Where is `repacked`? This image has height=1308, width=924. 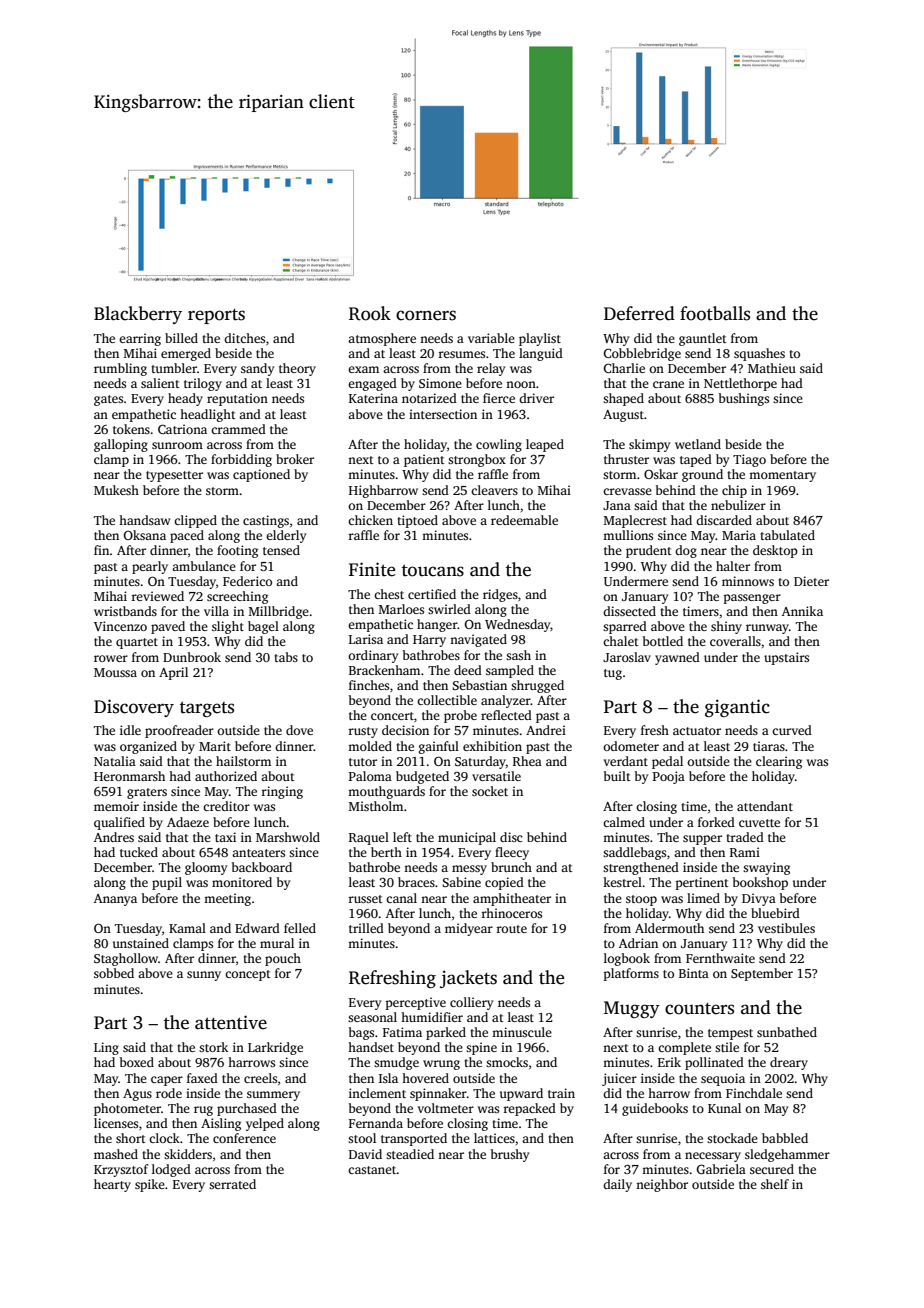 repacked is located at coordinates (529, 1109).
